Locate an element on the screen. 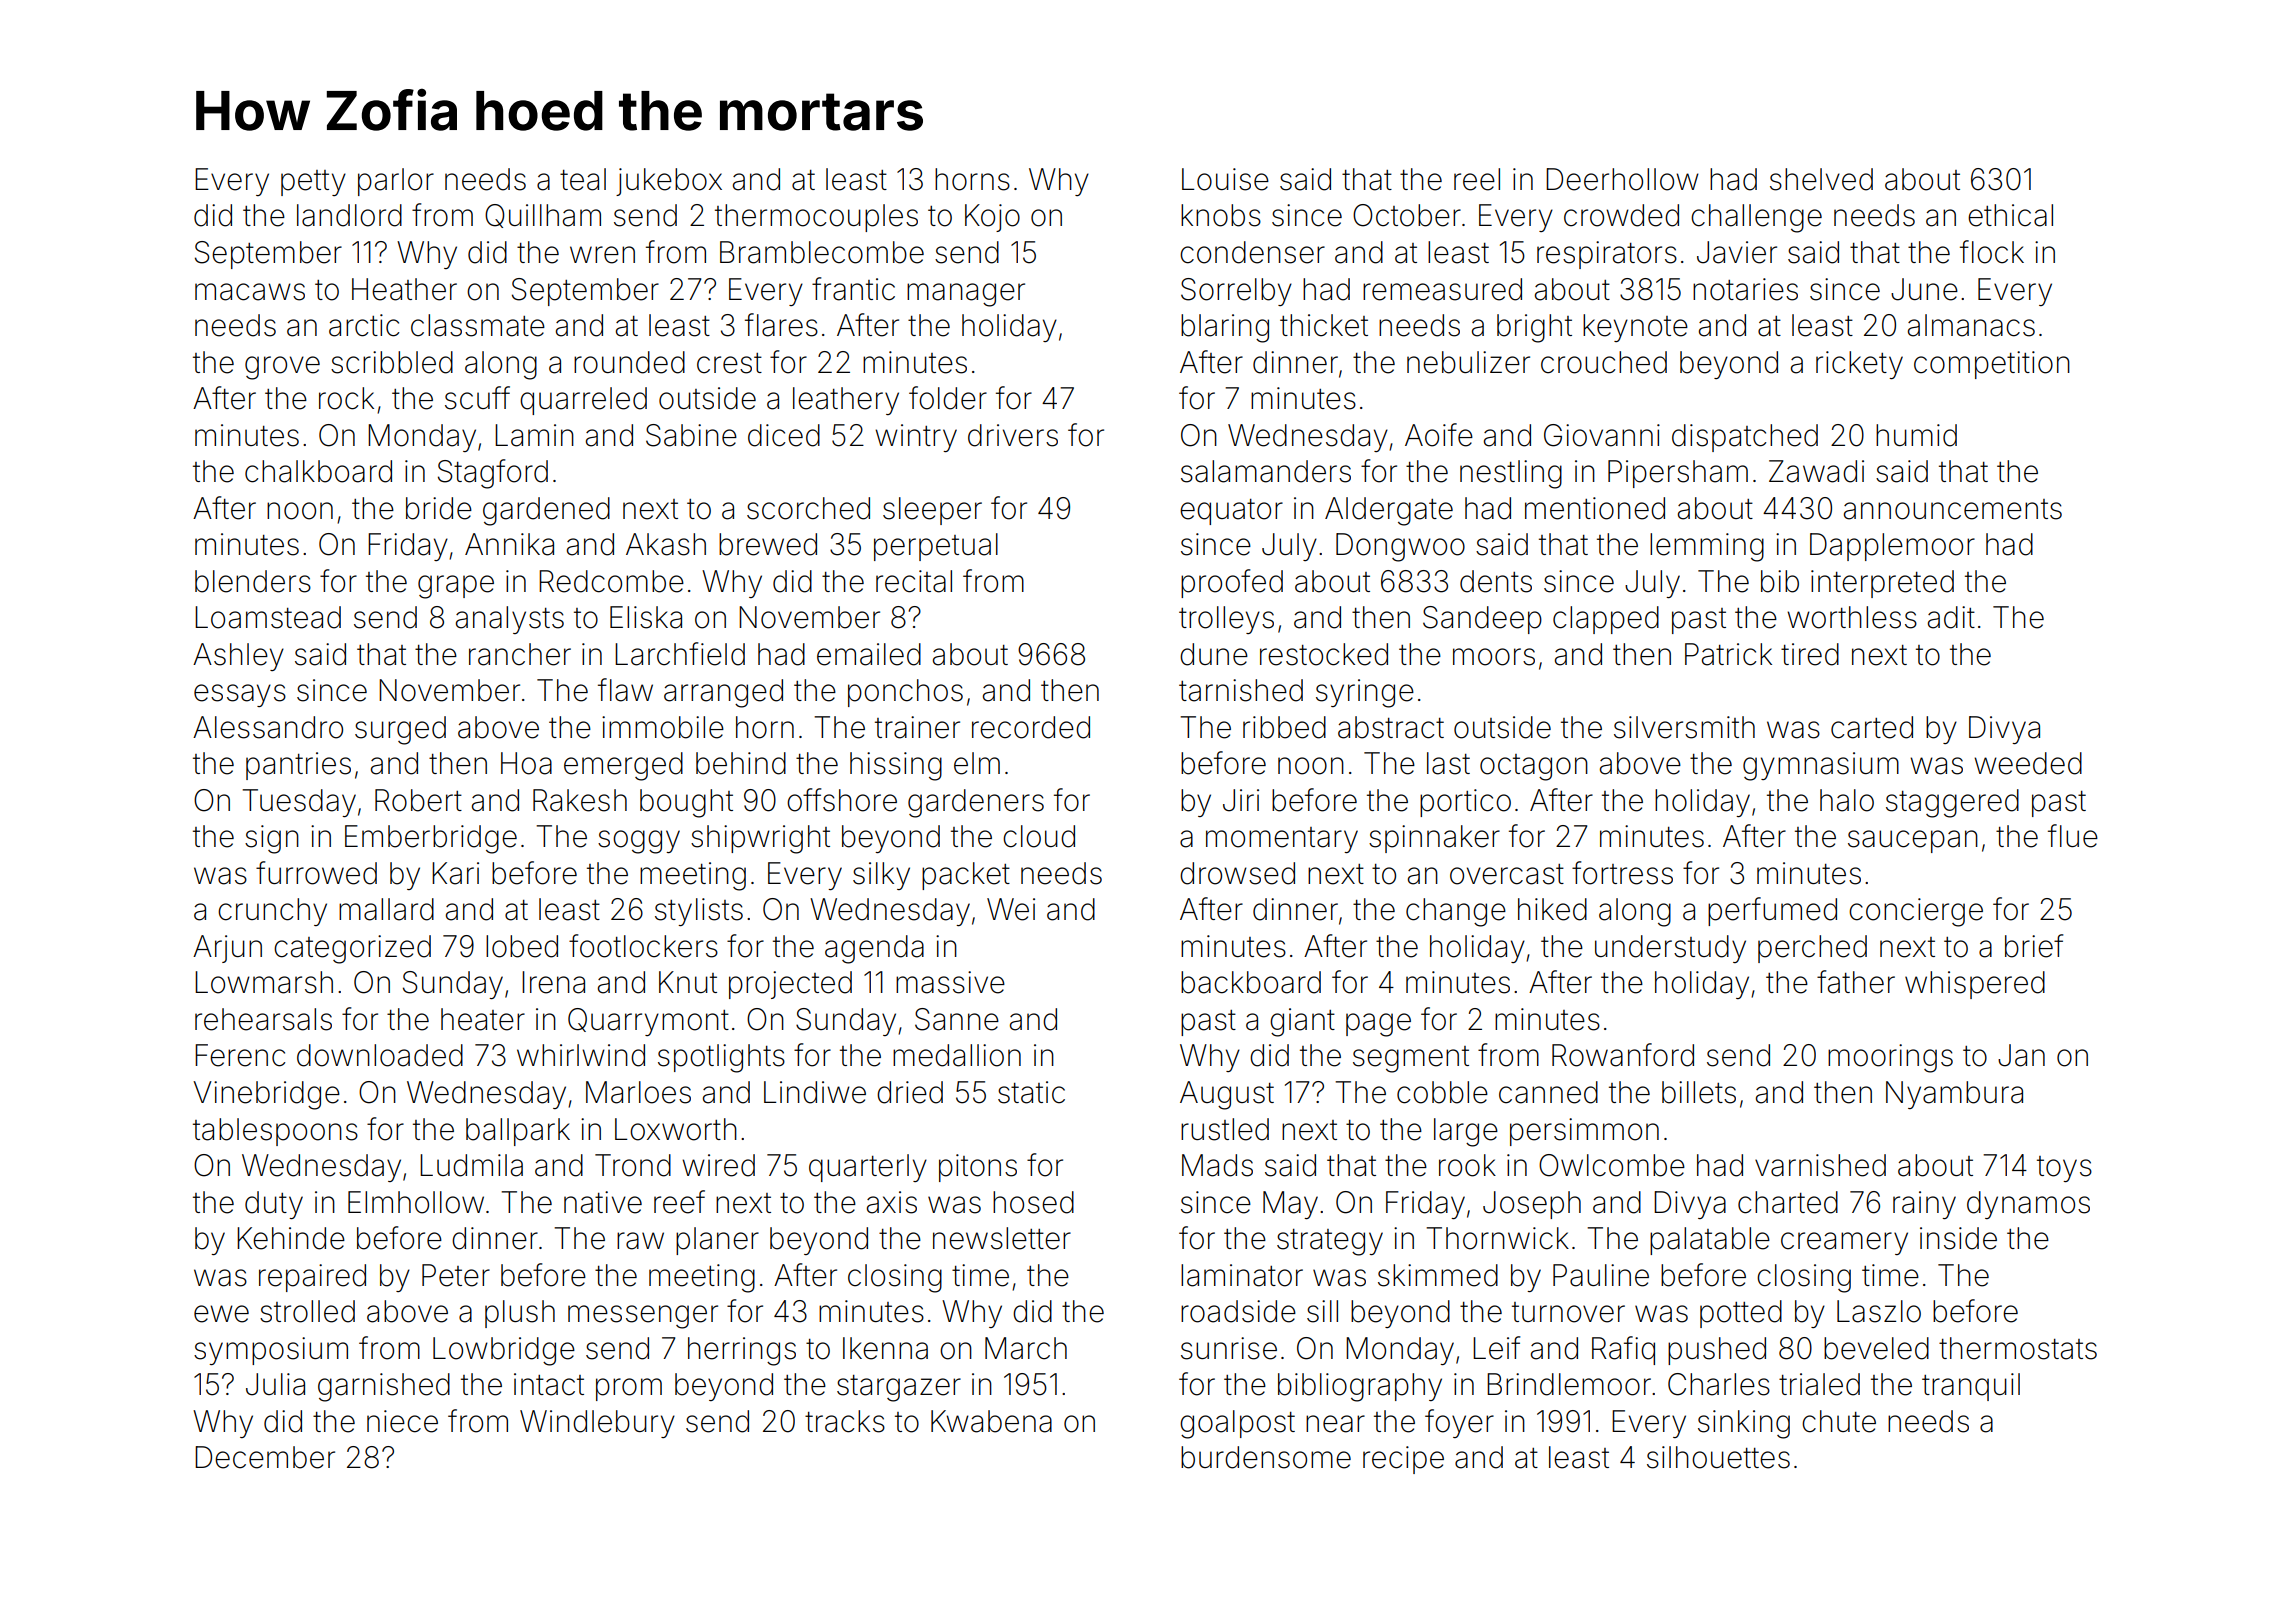 The width and height of the screenshot is (2292, 1620). plush is located at coordinates (520, 1314).
